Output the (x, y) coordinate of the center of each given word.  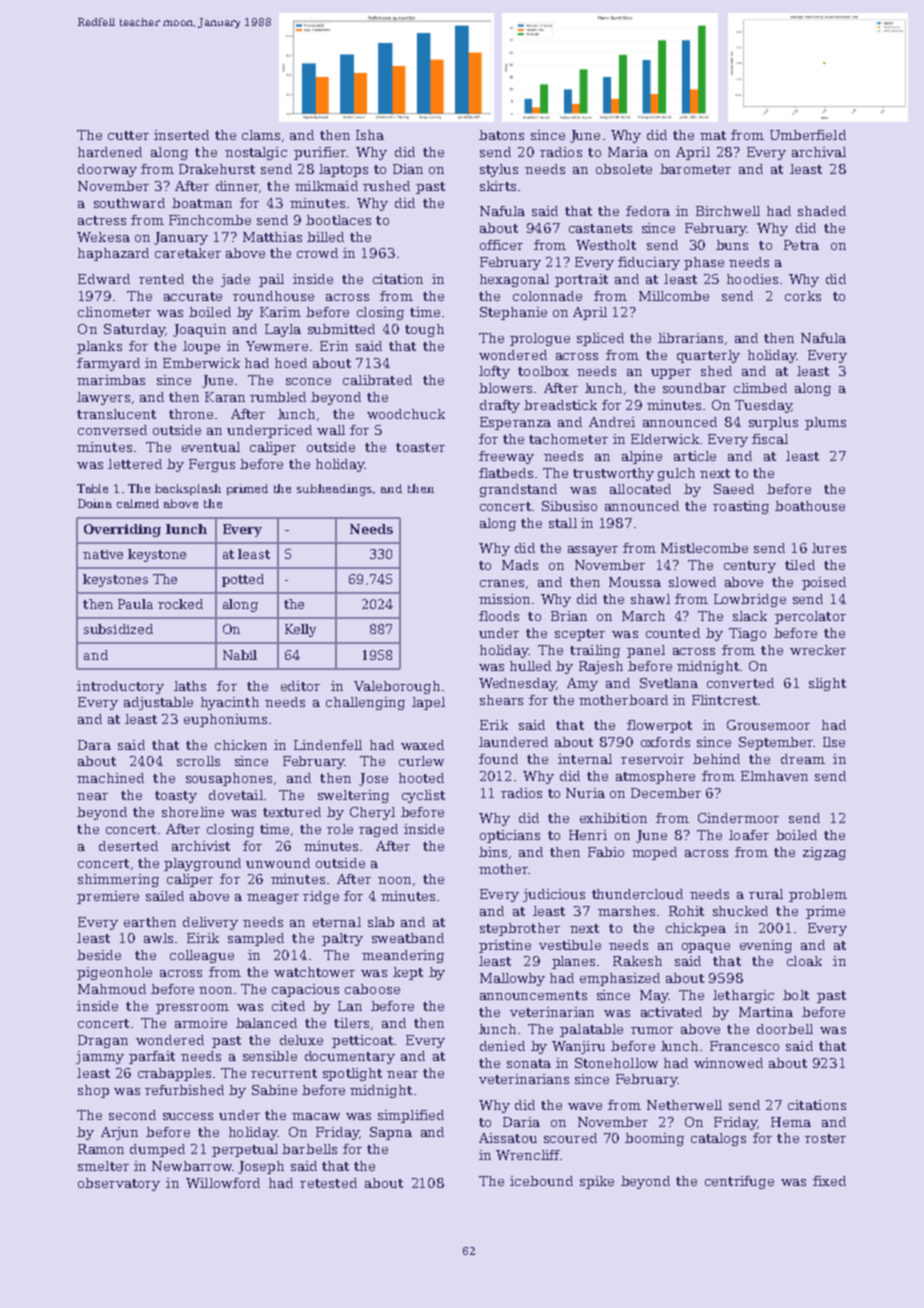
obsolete (624, 169)
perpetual (245, 1150)
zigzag (824, 853)
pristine (505, 946)
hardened (110, 152)
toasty (176, 797)
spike (597, 1182)
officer (501, 245)
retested (328, 1183)
